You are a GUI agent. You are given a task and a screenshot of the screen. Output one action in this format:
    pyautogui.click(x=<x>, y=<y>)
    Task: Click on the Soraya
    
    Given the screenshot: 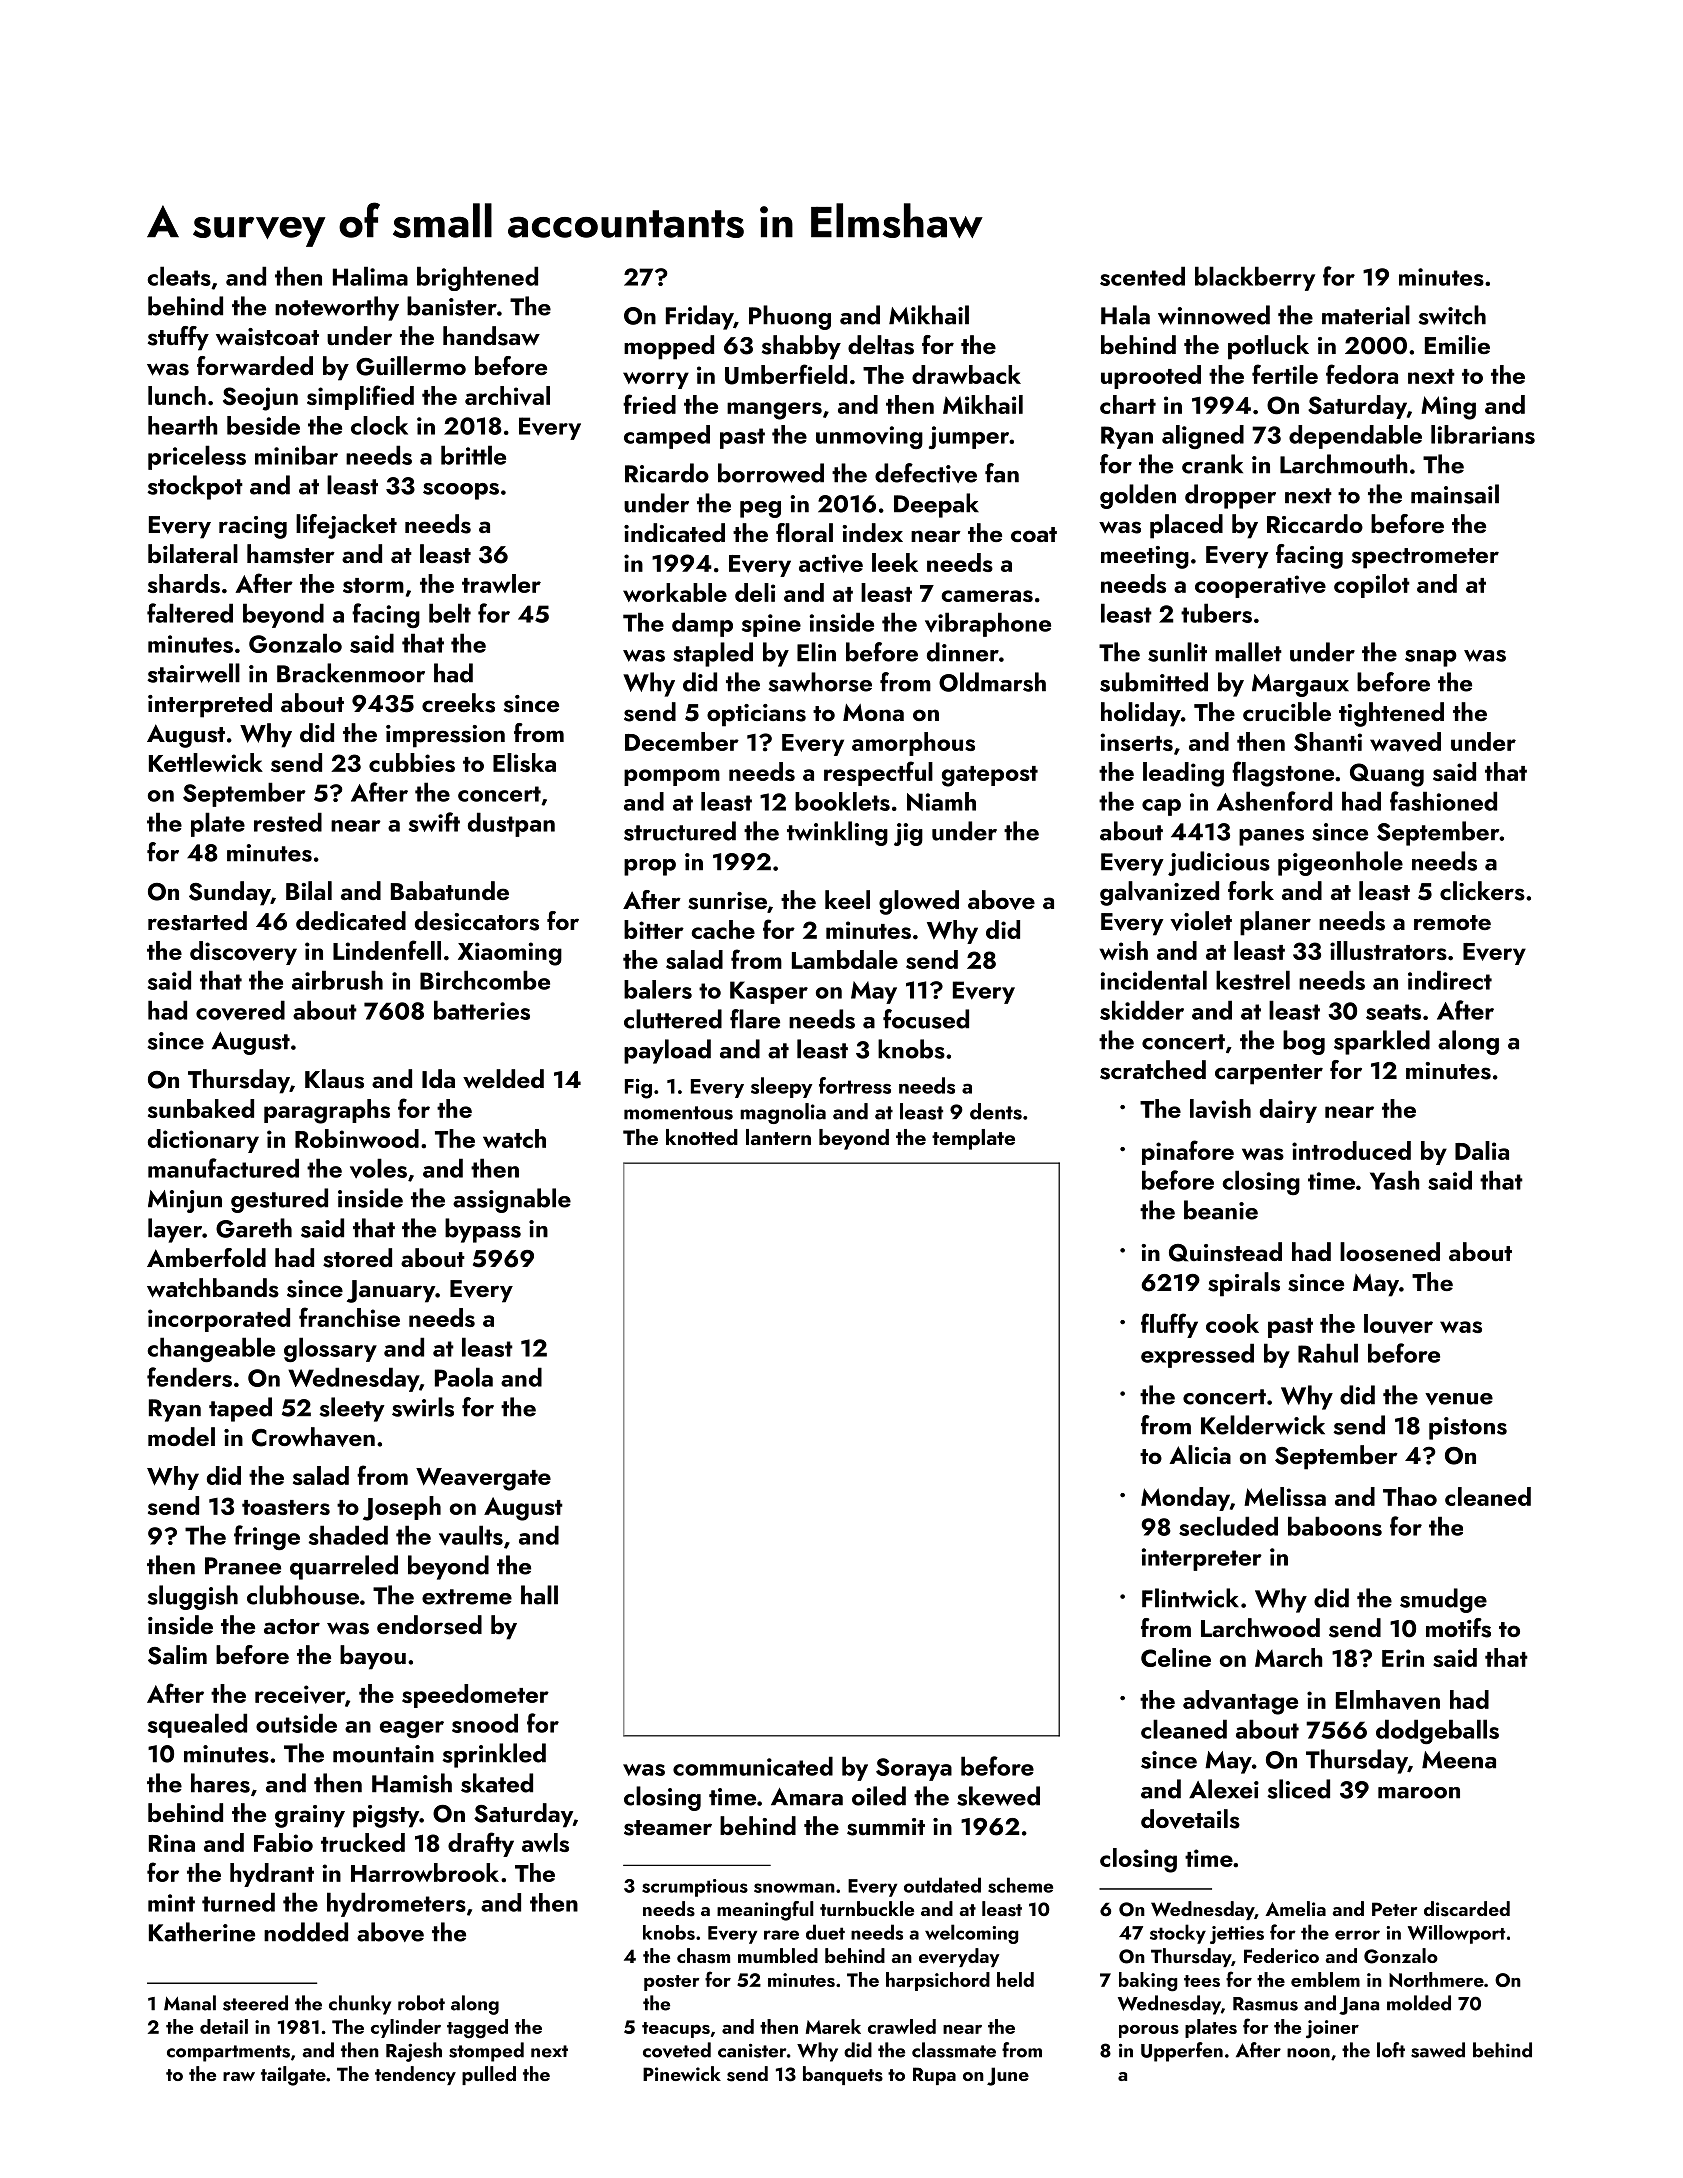 What is the action you would take?
    pyautogui.click(x=914, y=1769)
